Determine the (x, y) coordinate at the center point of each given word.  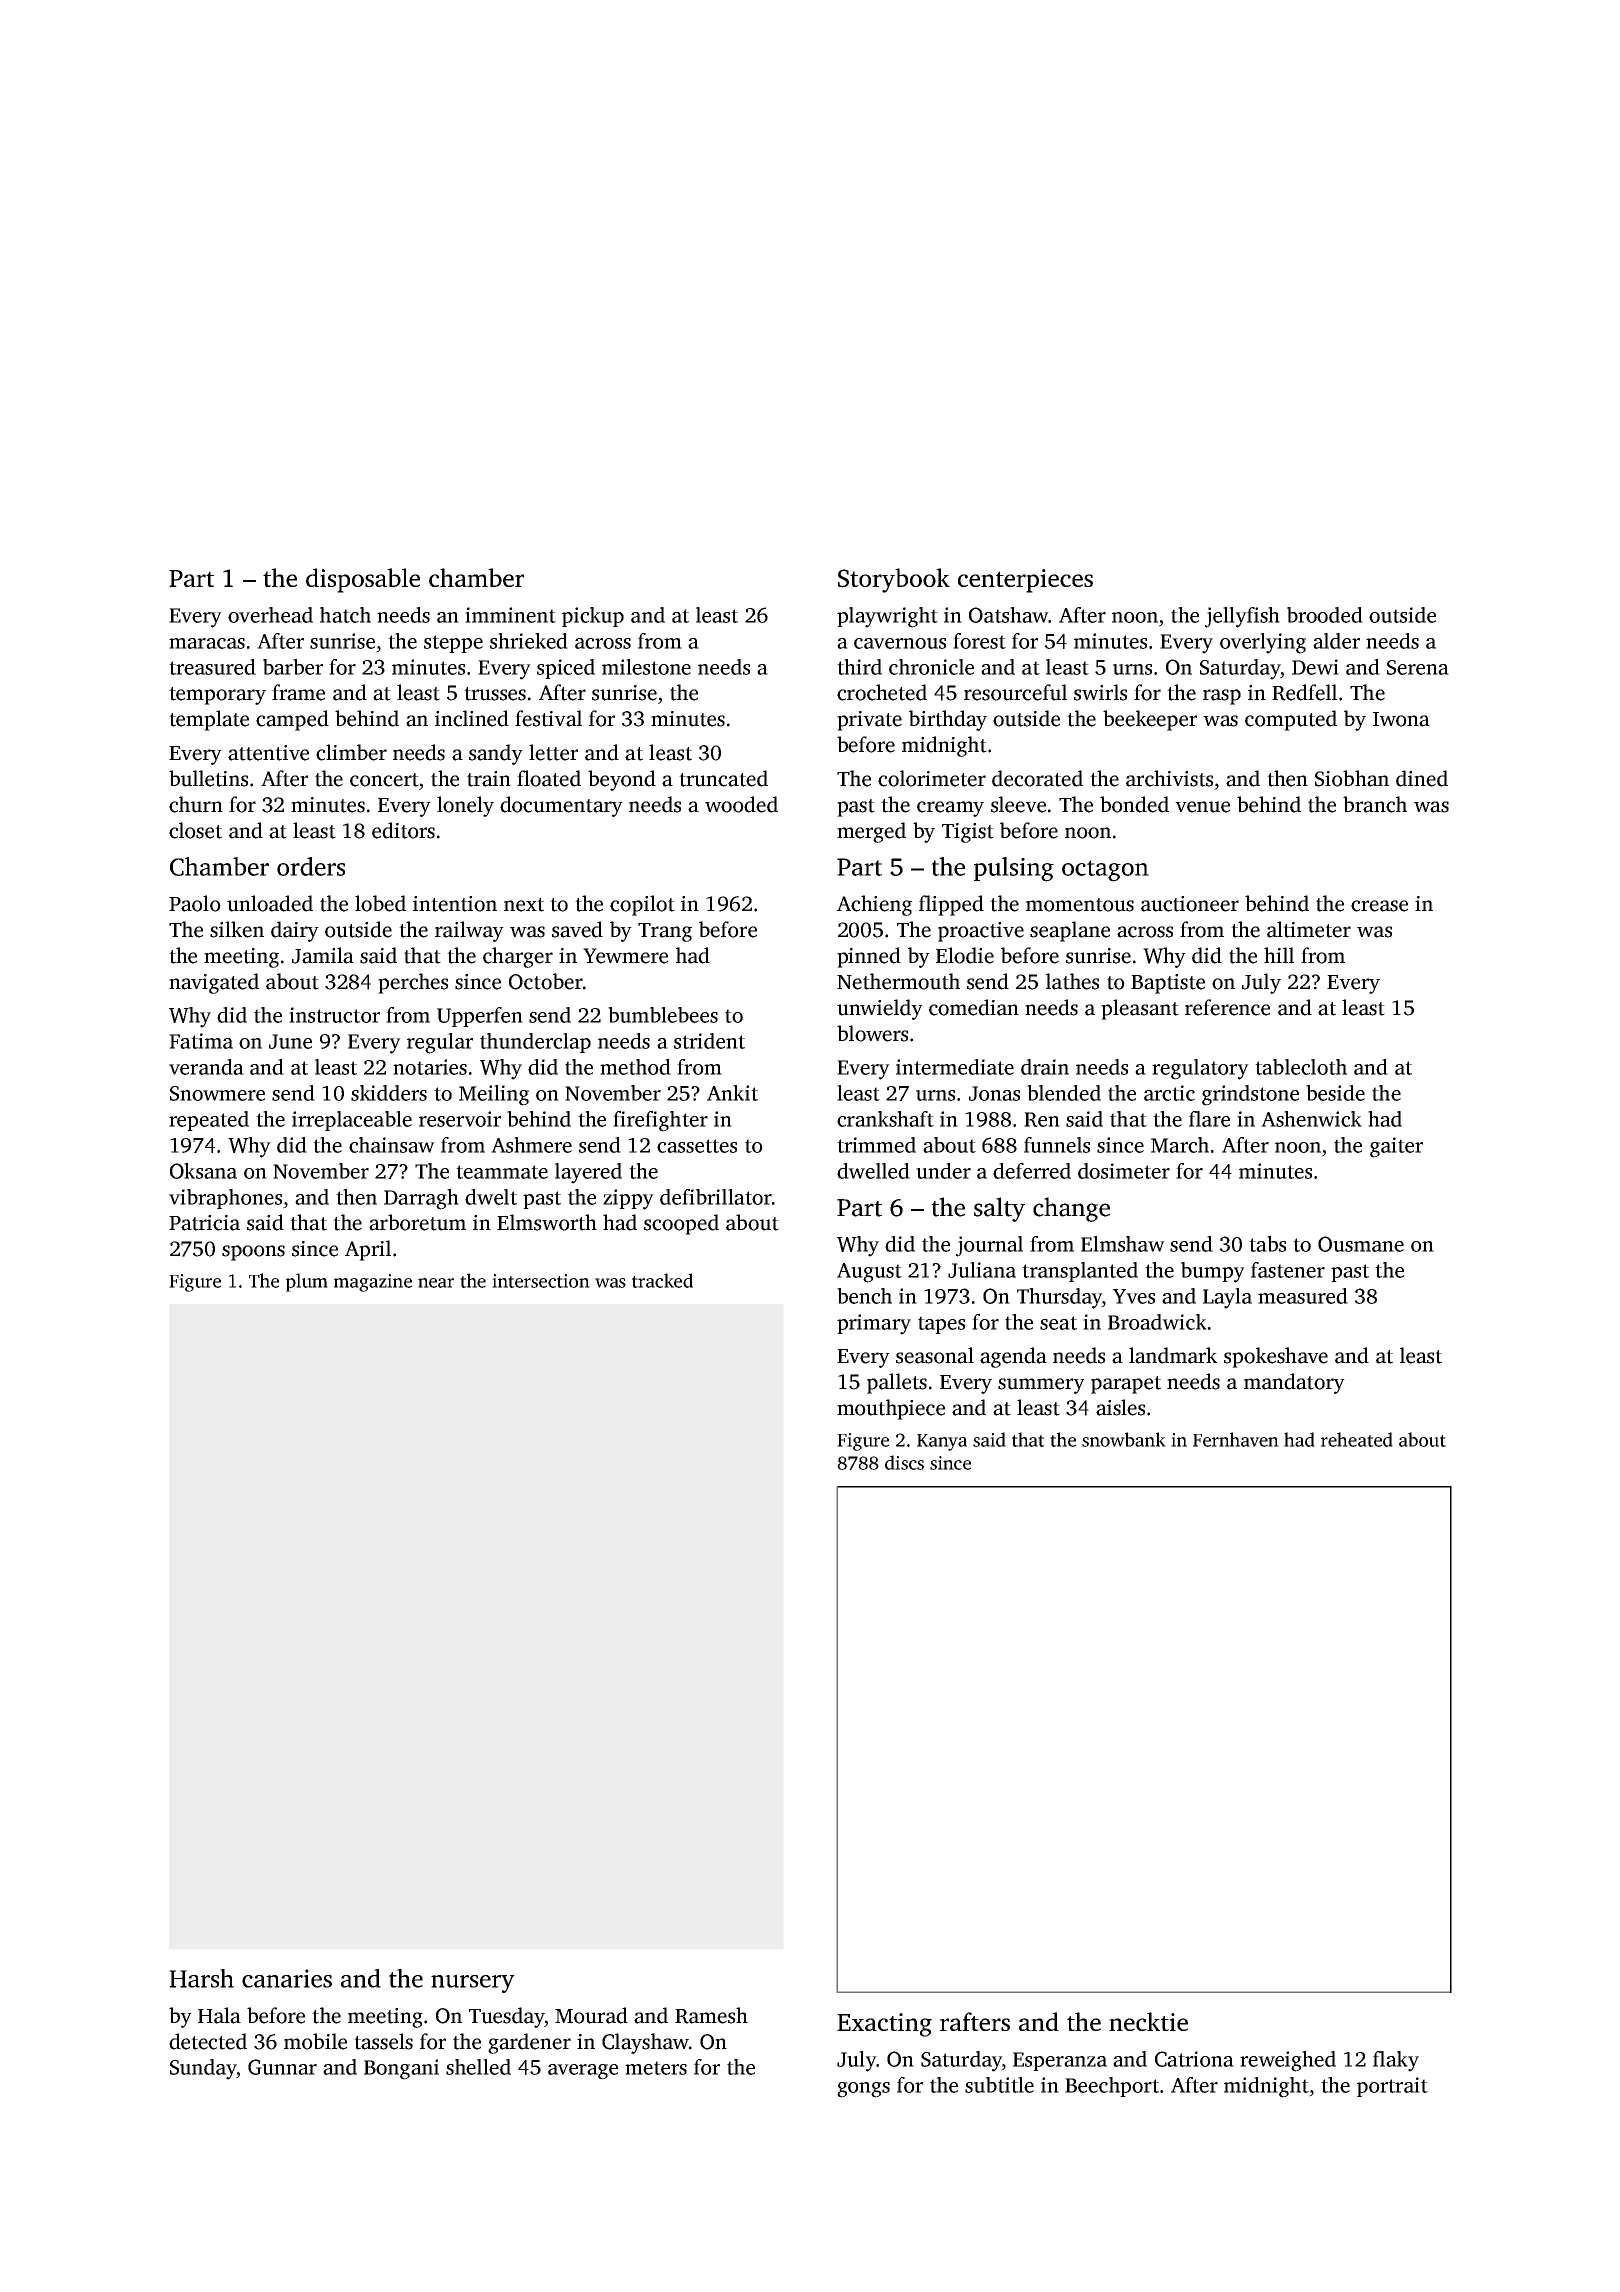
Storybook (894, 580)
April (368, 1250)
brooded (1325, 615)
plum (307, 1282)
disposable (363, 580)
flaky (1396, 2061)
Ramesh (711, 2015)
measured (1303, 1296)
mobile (315, 2041)
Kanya (942, 1442)
